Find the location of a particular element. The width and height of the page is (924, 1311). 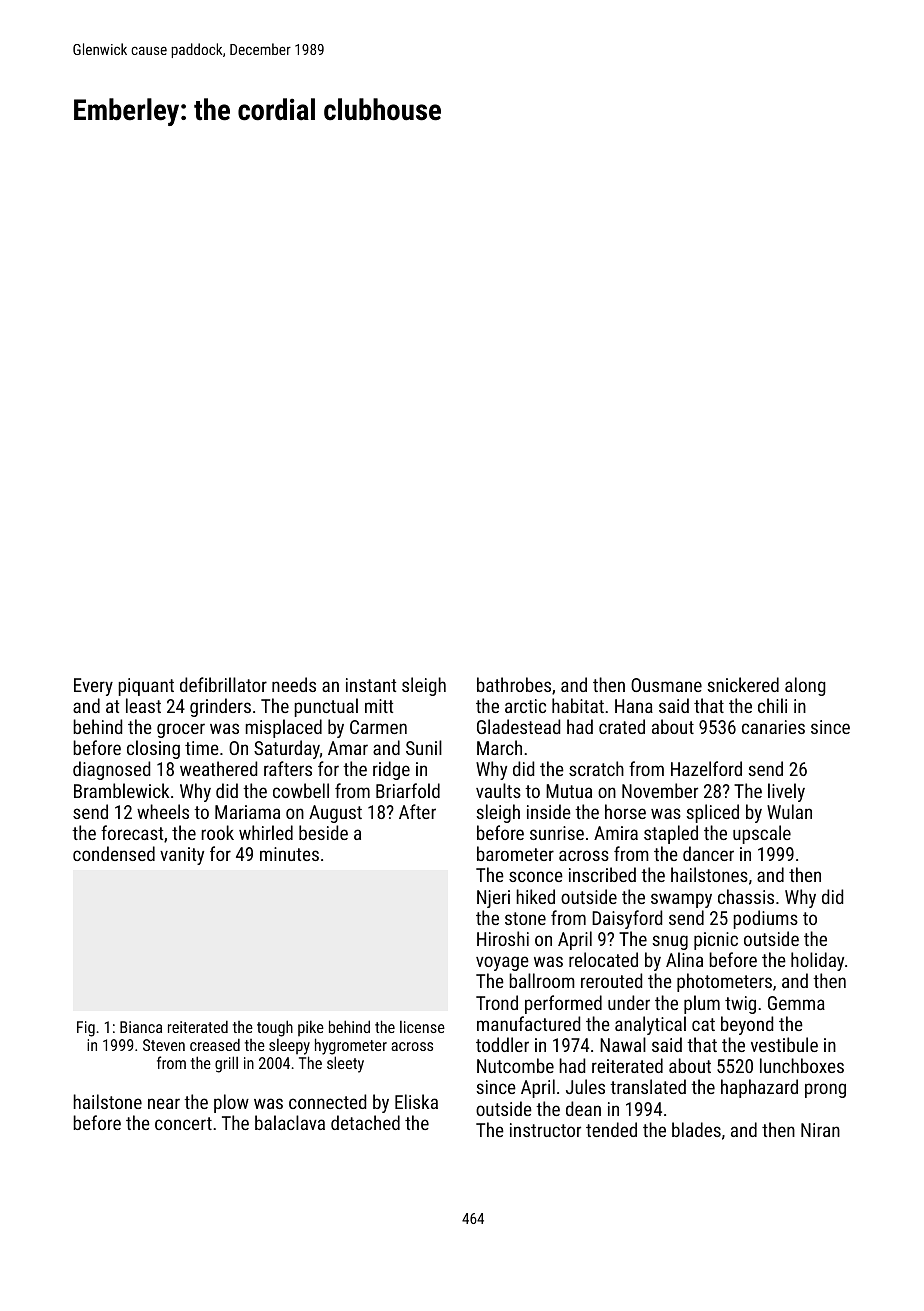

grinders is located at coordinates (220, 707).
